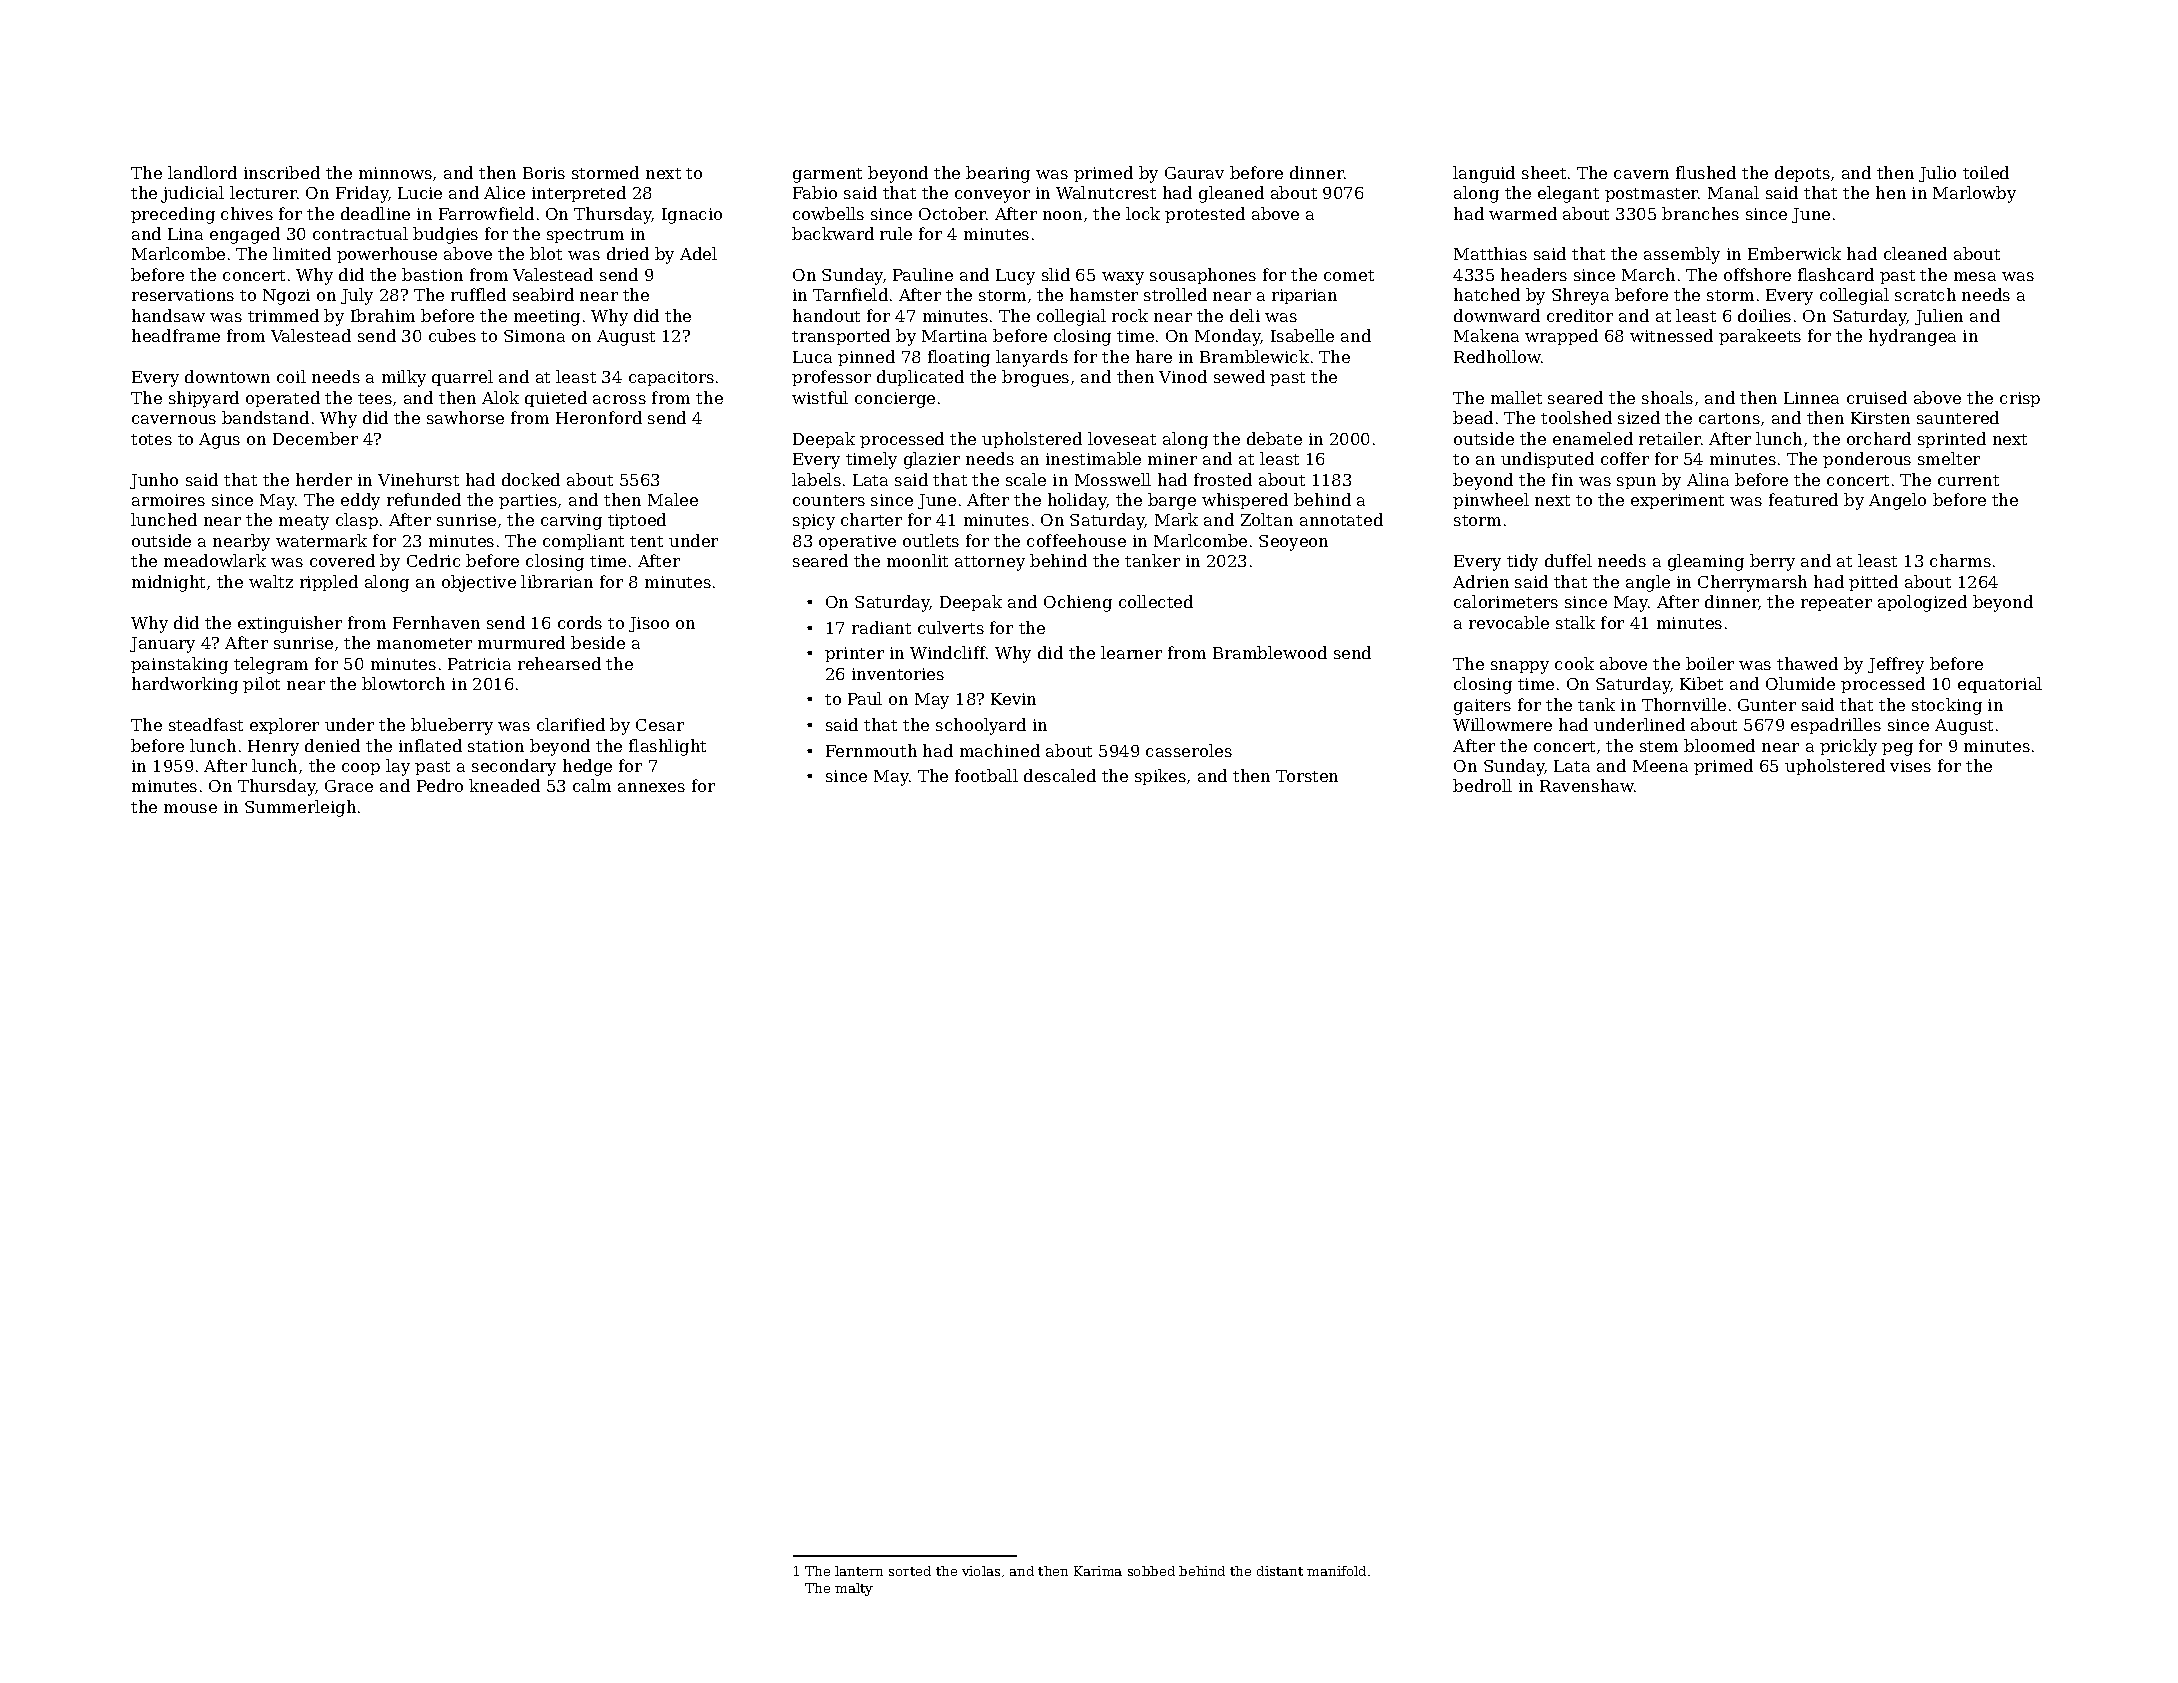  What do you see at coordinates (202, 172) in the screenshot?
I see `landlord` at bounding box center [202, 172].
